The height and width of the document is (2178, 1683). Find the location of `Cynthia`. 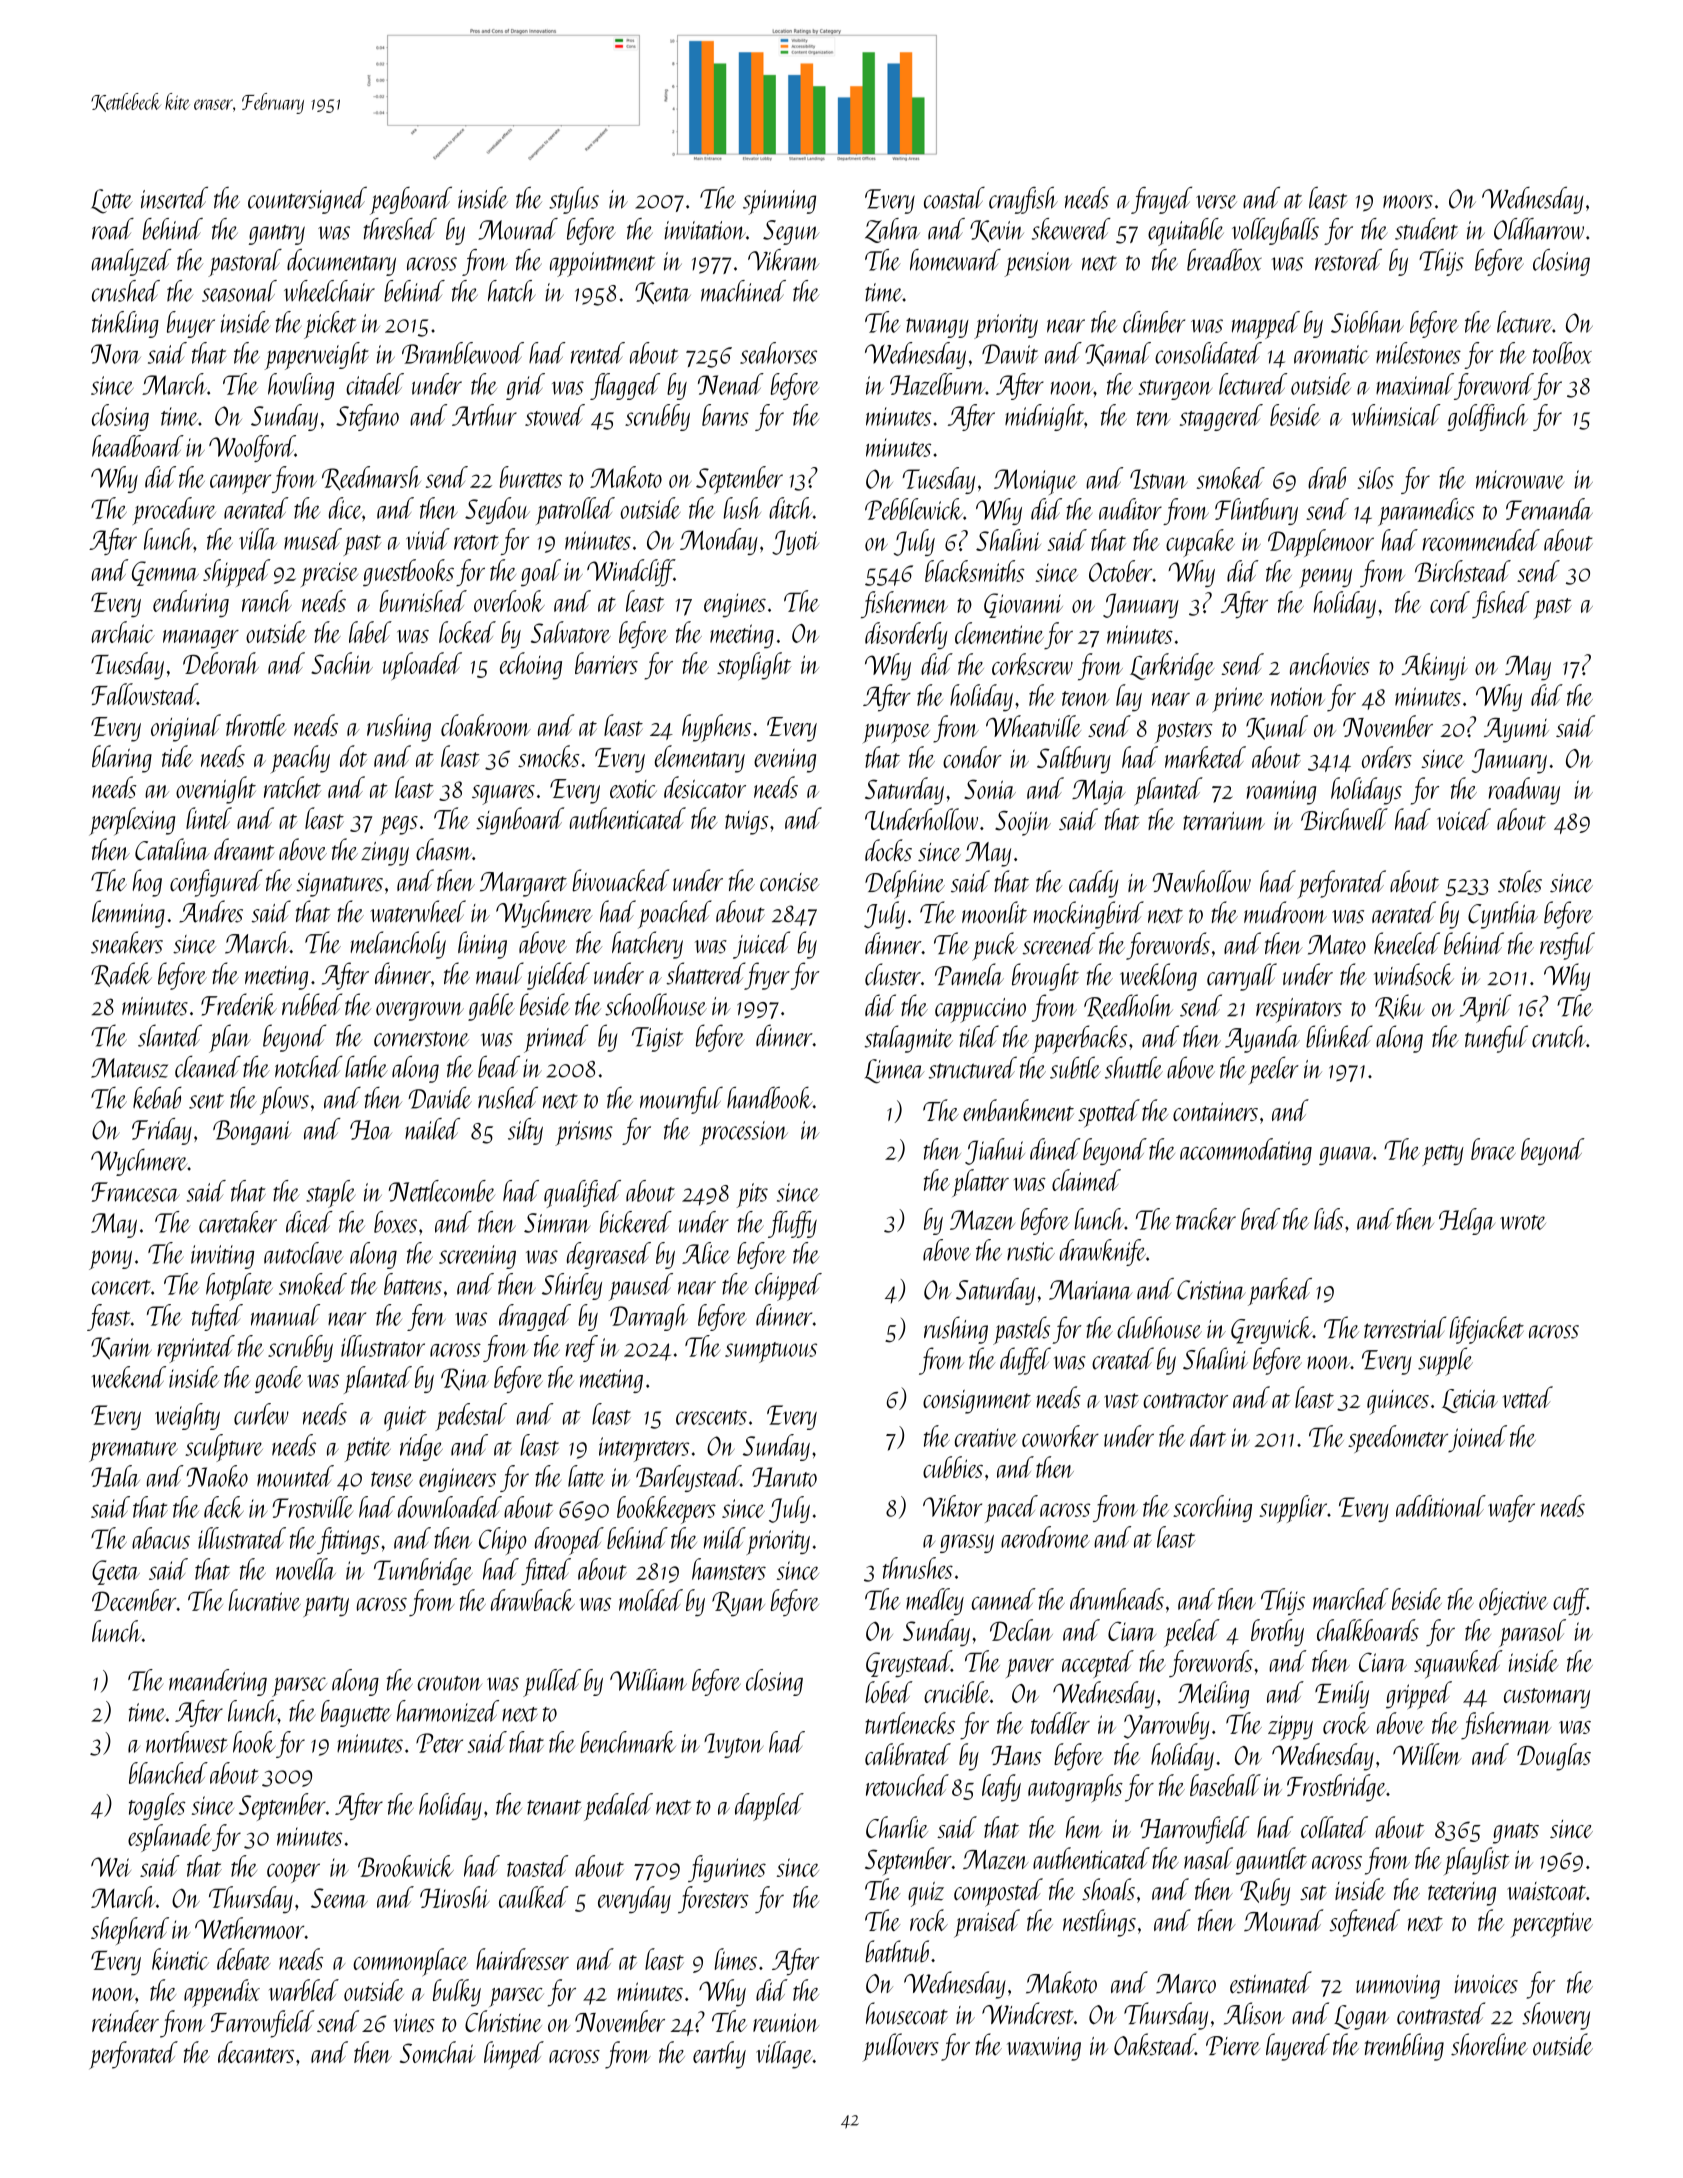

Cynthia is located at coordinates (1503, 915).
